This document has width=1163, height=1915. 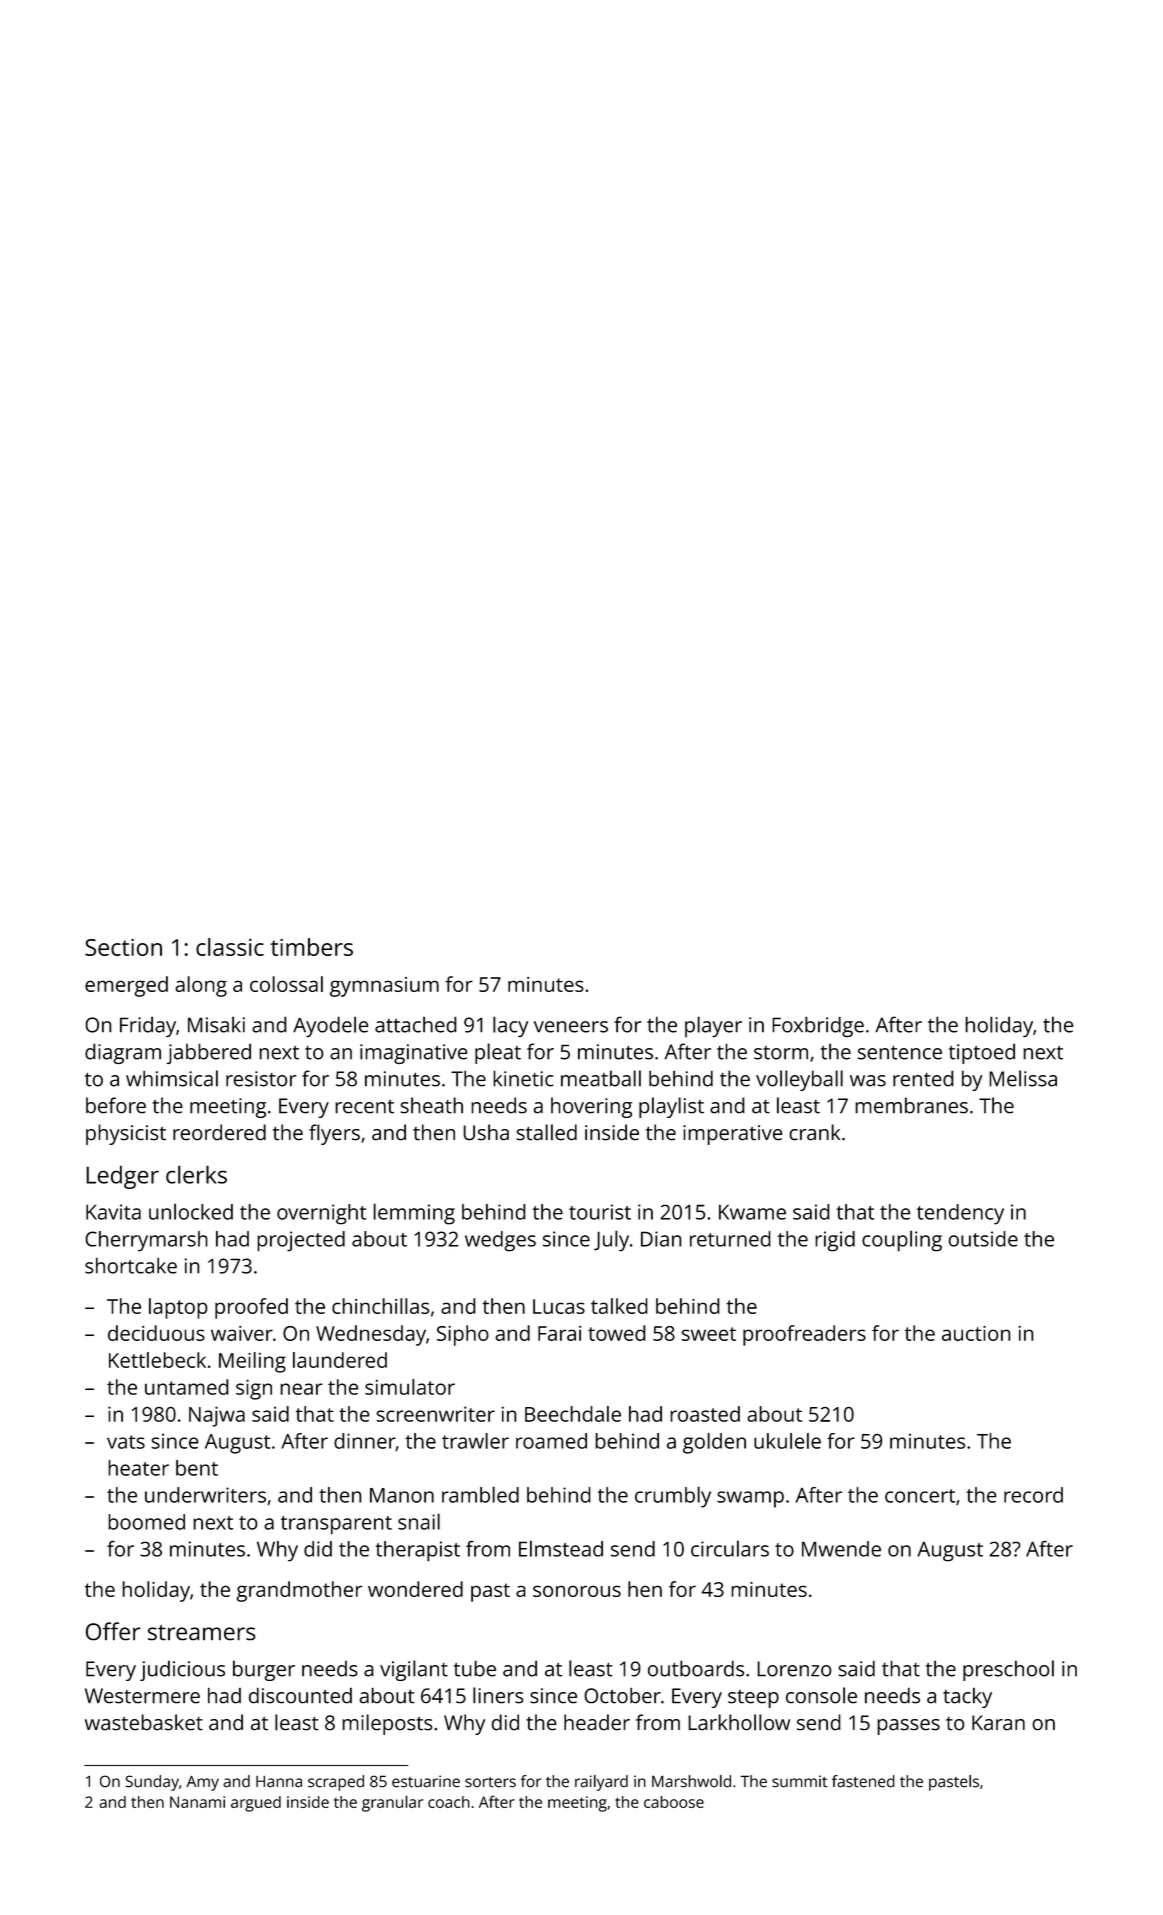 What do you see at coordinates (559, 1306) in the document?
I see `Lucas` at bounding box center [559, 1306].
